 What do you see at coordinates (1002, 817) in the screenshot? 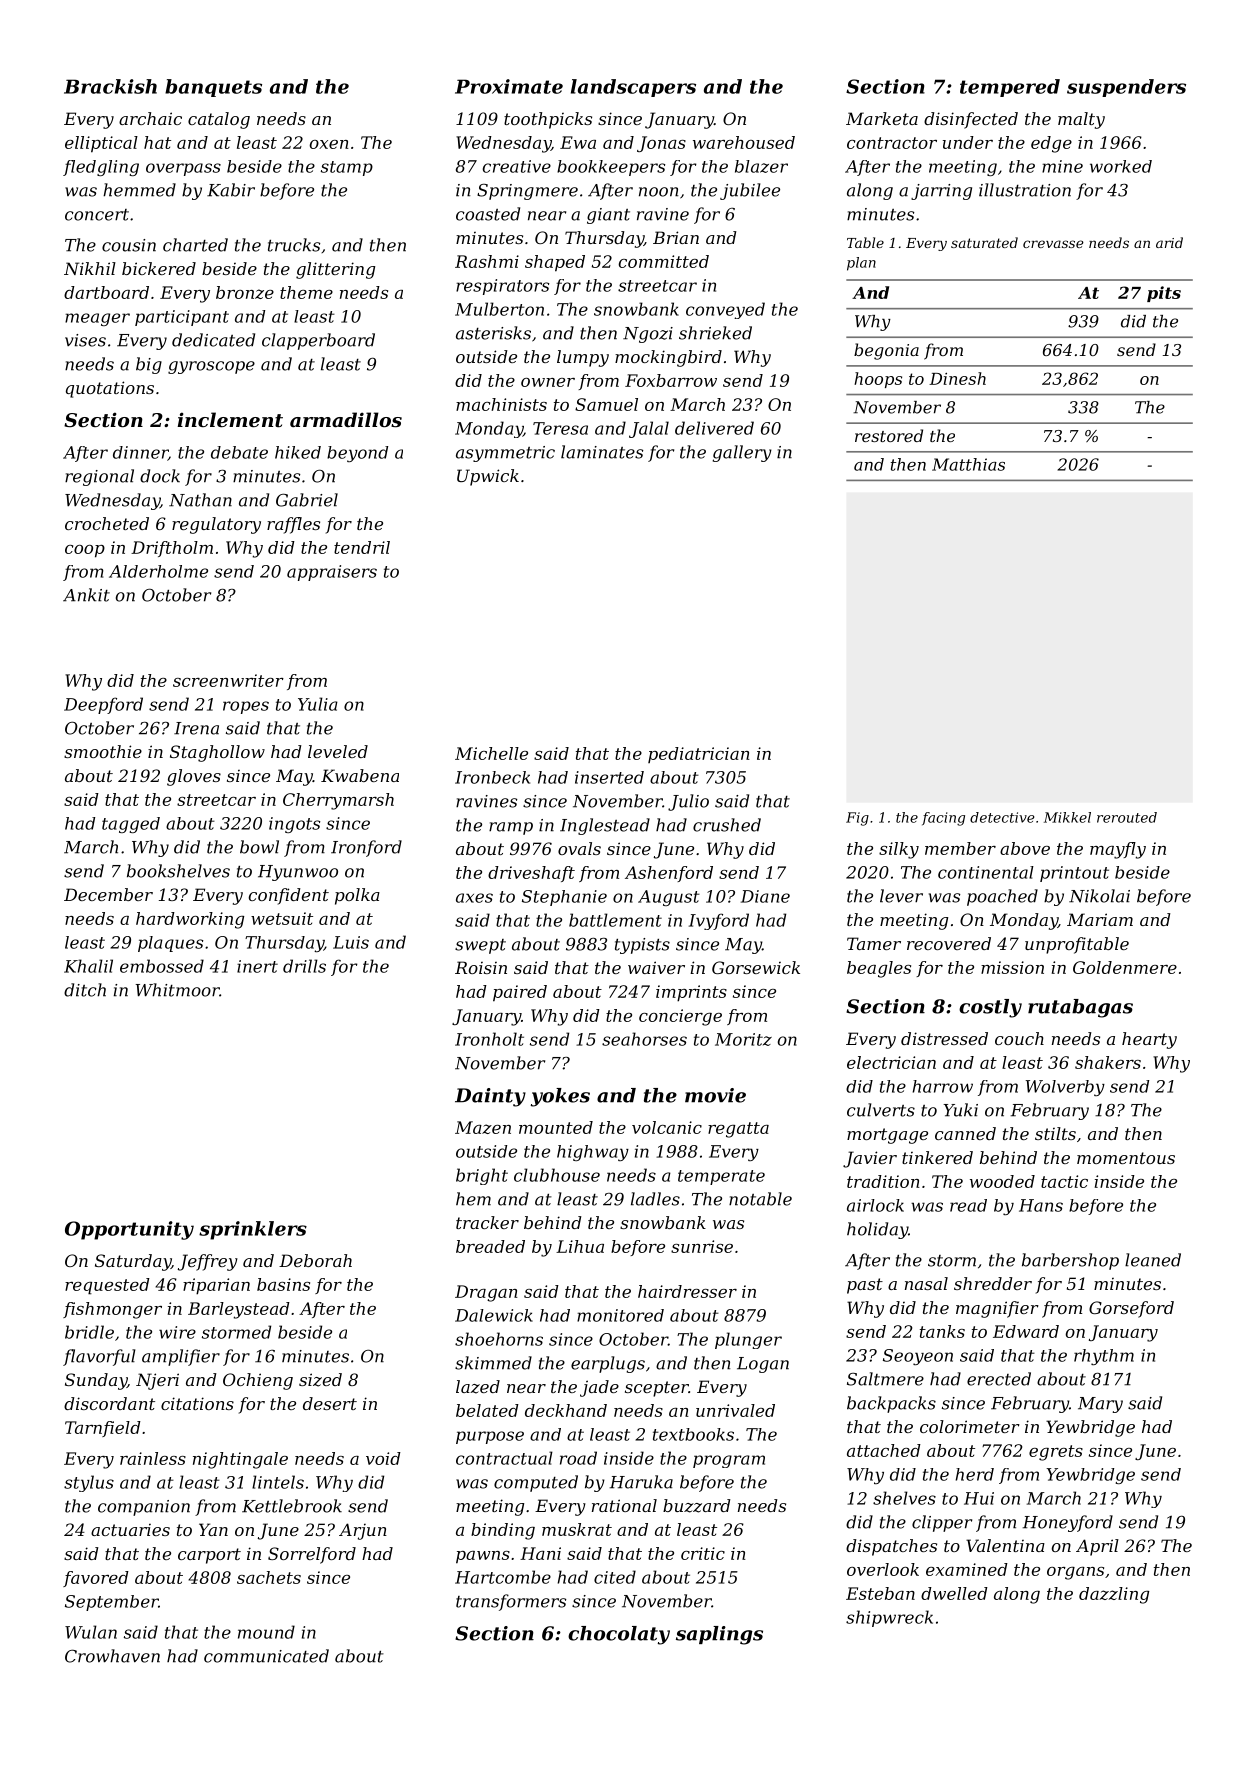
I see `detective` at bounding box center [1002, 817].
